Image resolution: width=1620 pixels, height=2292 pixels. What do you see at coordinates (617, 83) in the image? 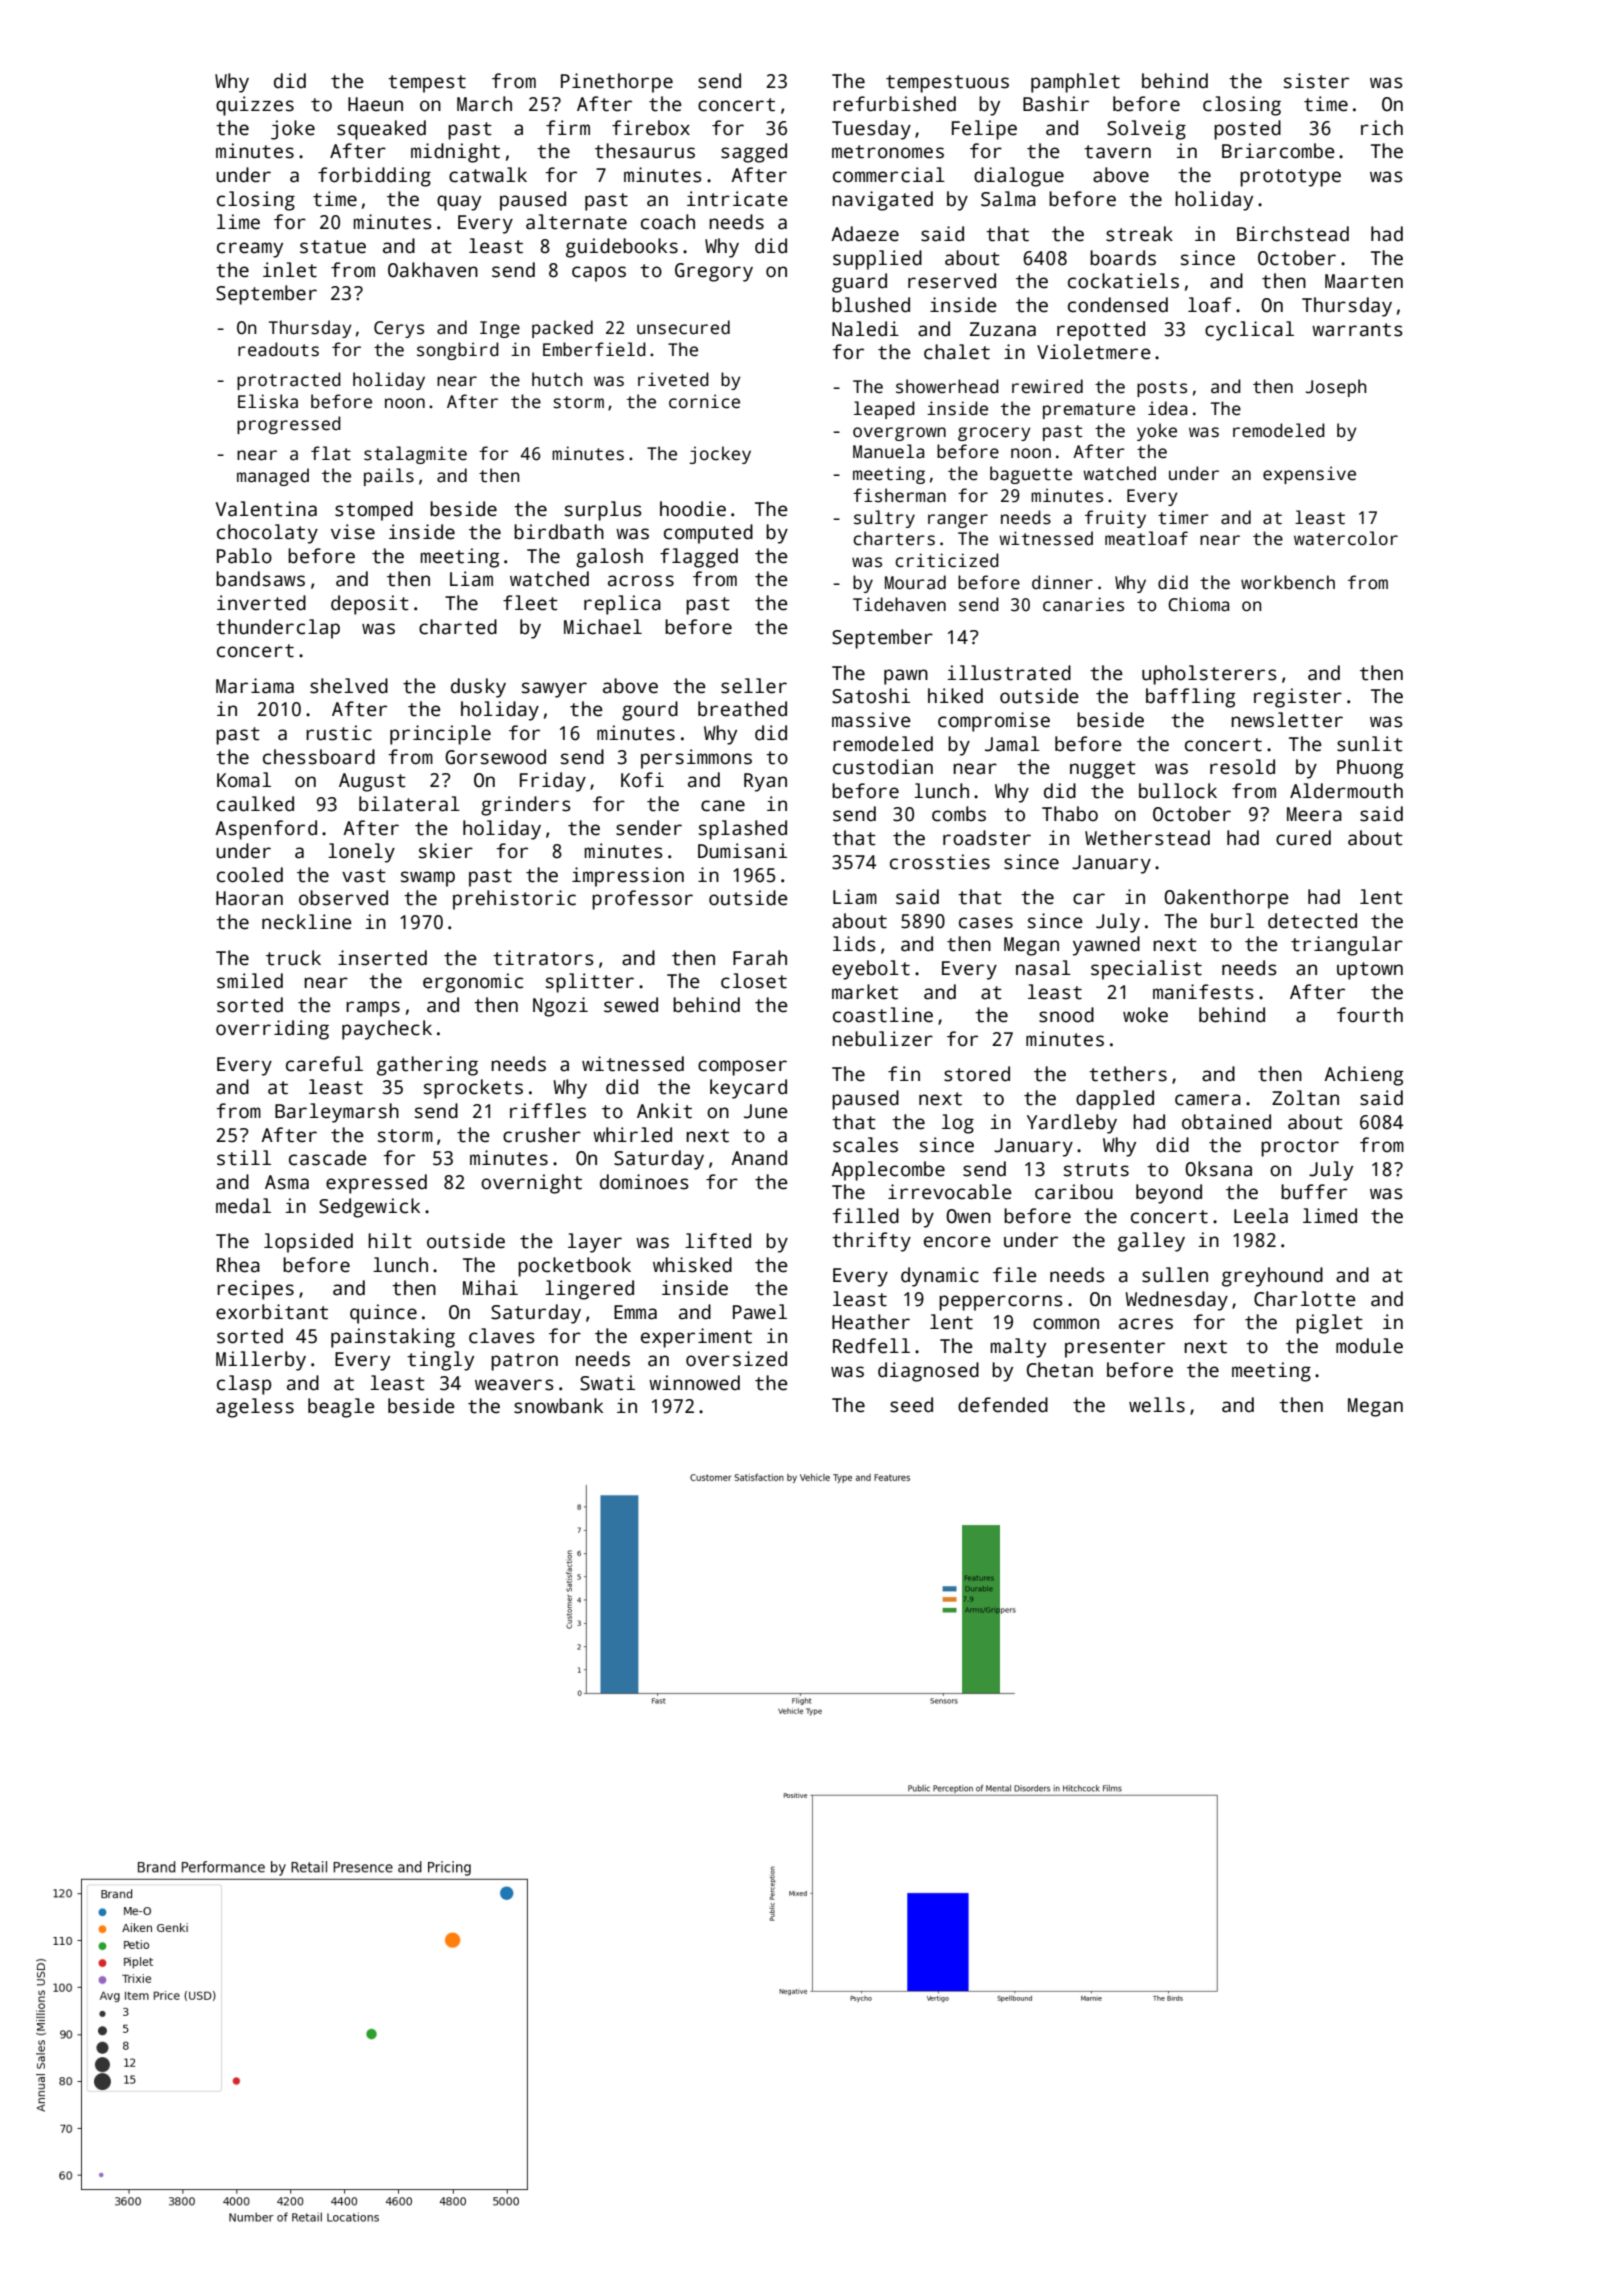
I see `Pinethorpe` at bounding box center [617, 83].
